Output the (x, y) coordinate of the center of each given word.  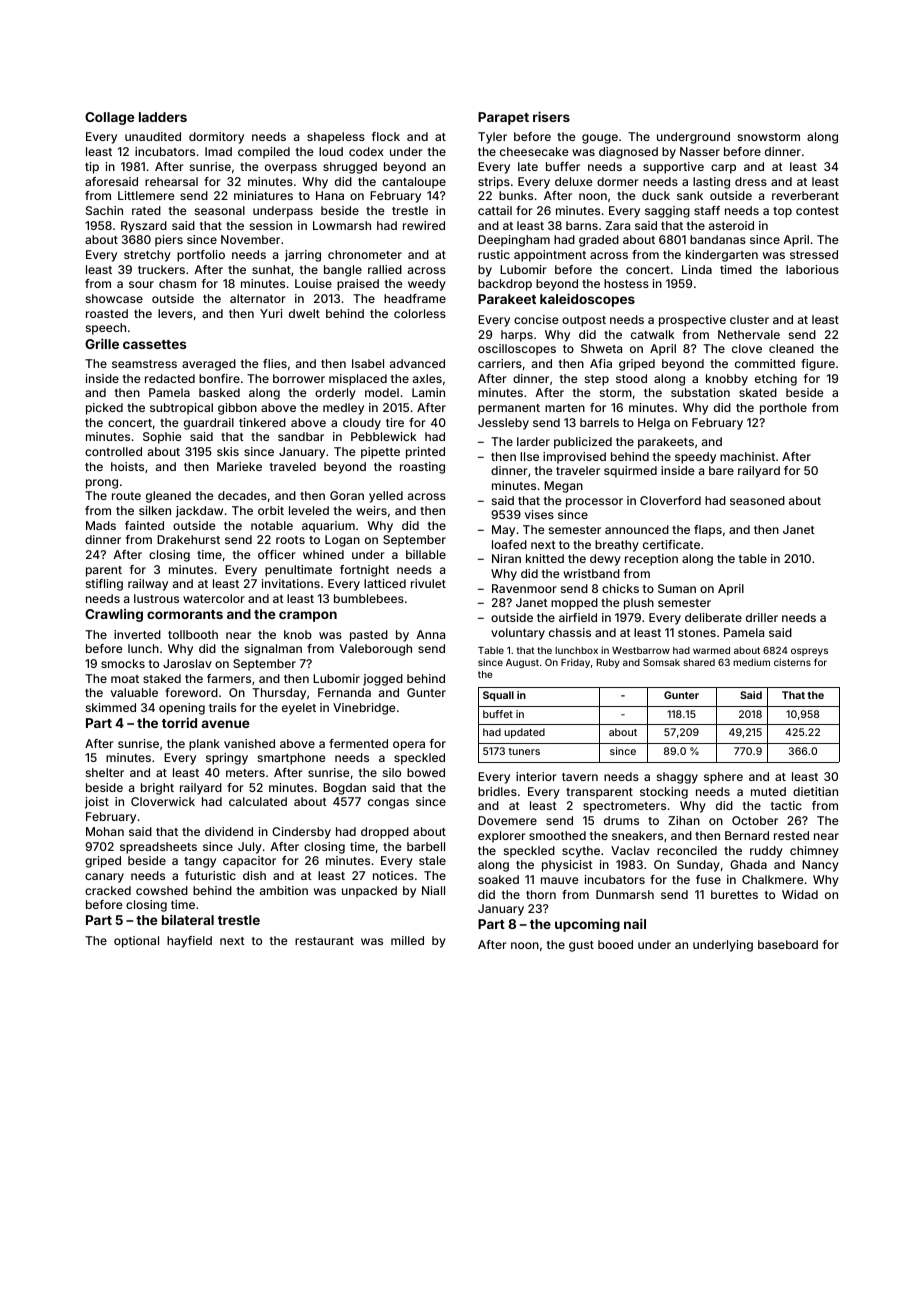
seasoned (757, 500)
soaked (498, 879)
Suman (677, 588)
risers (551, 116)
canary (104, 878)
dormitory (216, 138)
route (126, 496)
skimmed (111, 707)
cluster (749, 319)
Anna (430, 634)
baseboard (788, 944)
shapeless (336, 138)
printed (425, 453)
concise (536, 319)
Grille (102, 343)
